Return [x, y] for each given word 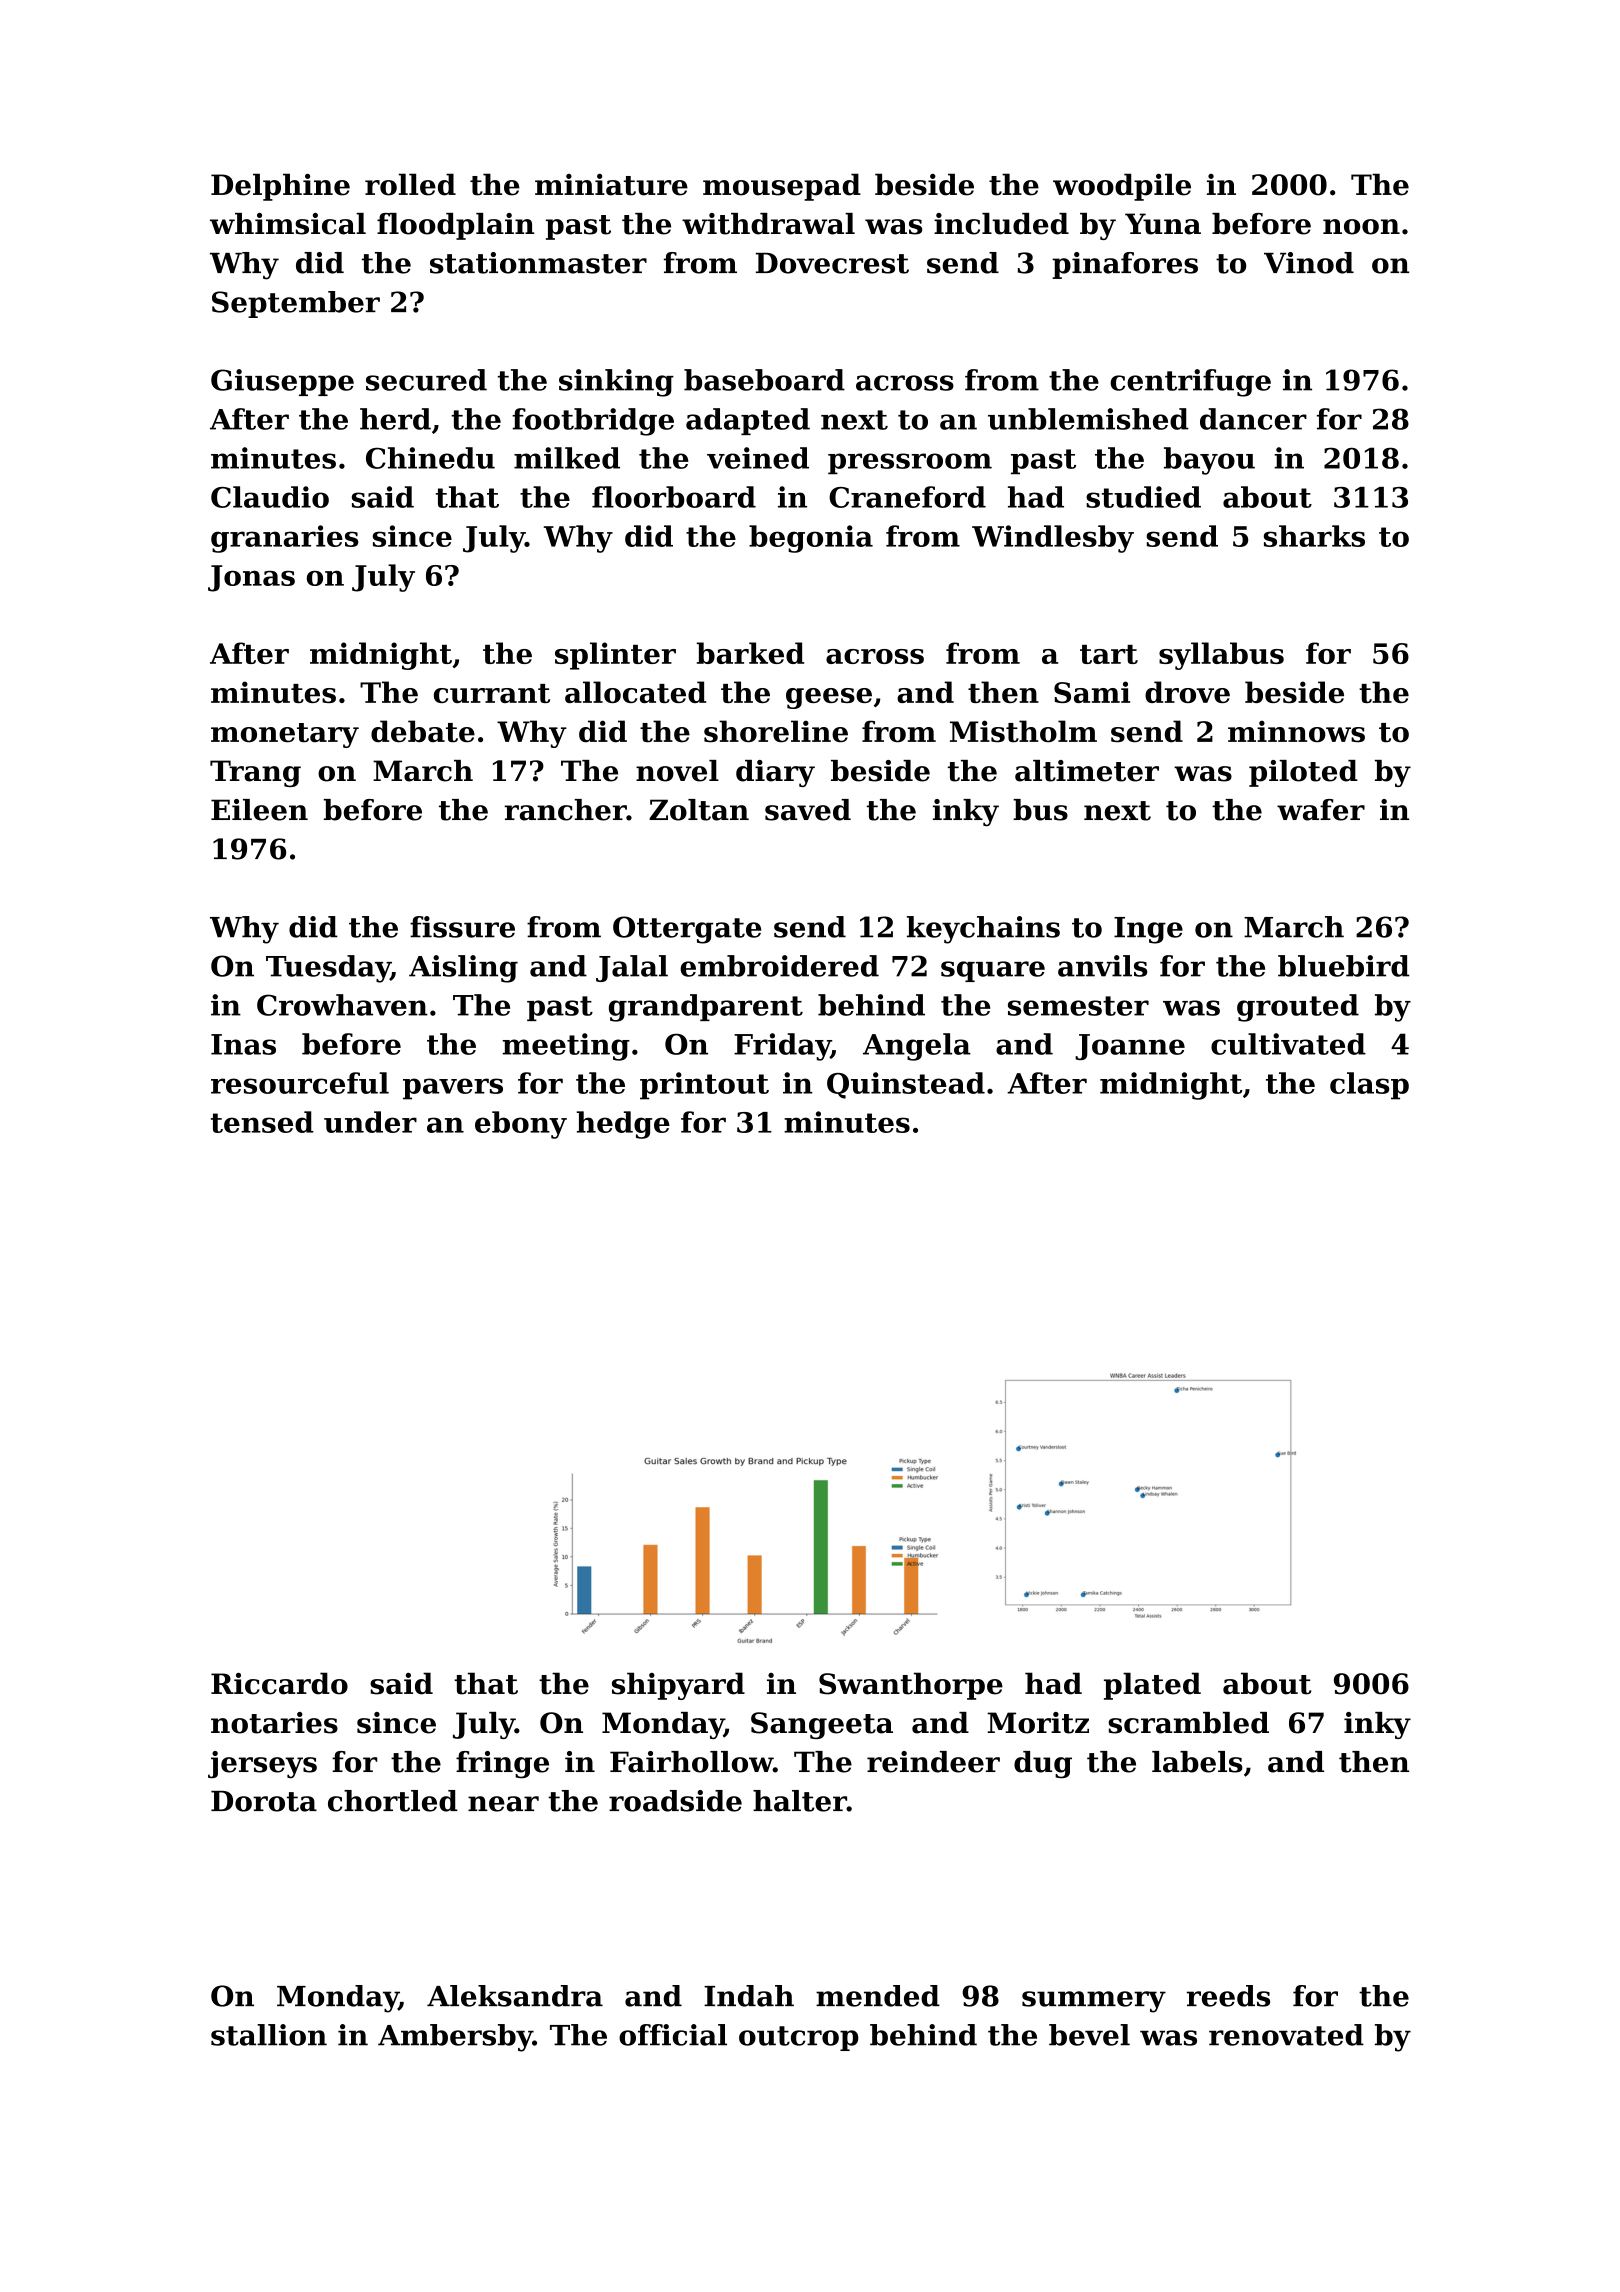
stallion [269, 2035]
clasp [1369, 1086]
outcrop [798, 2038]
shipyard [678, 1686]
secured [426, 380]
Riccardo [279, 1683]
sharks [1314, 536]
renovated [1286, 2035]
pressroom [910, 463]
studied [1143, 497]
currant [492, 693]
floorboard [674, 497]
